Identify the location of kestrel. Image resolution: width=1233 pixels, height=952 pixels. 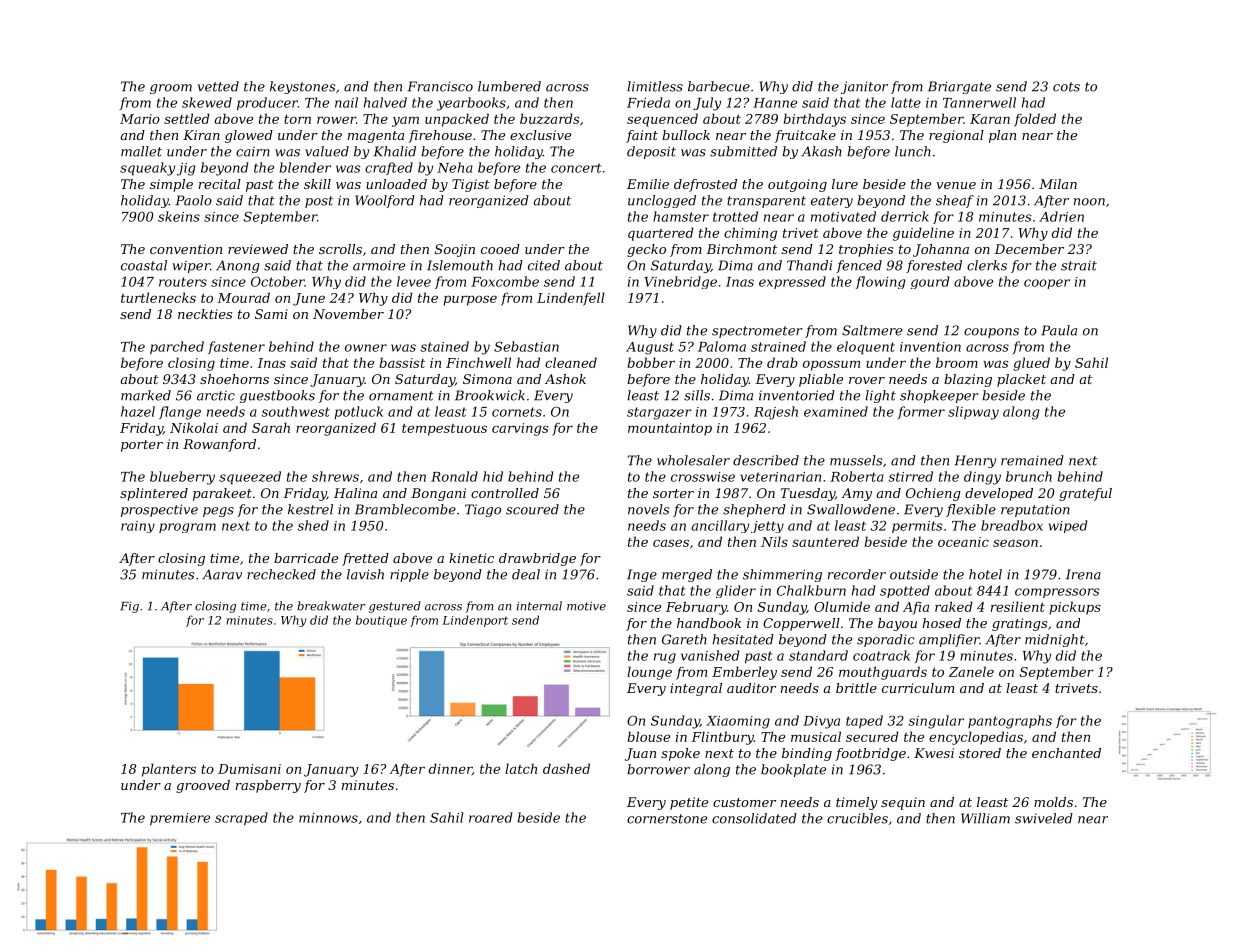
(310, 509).
